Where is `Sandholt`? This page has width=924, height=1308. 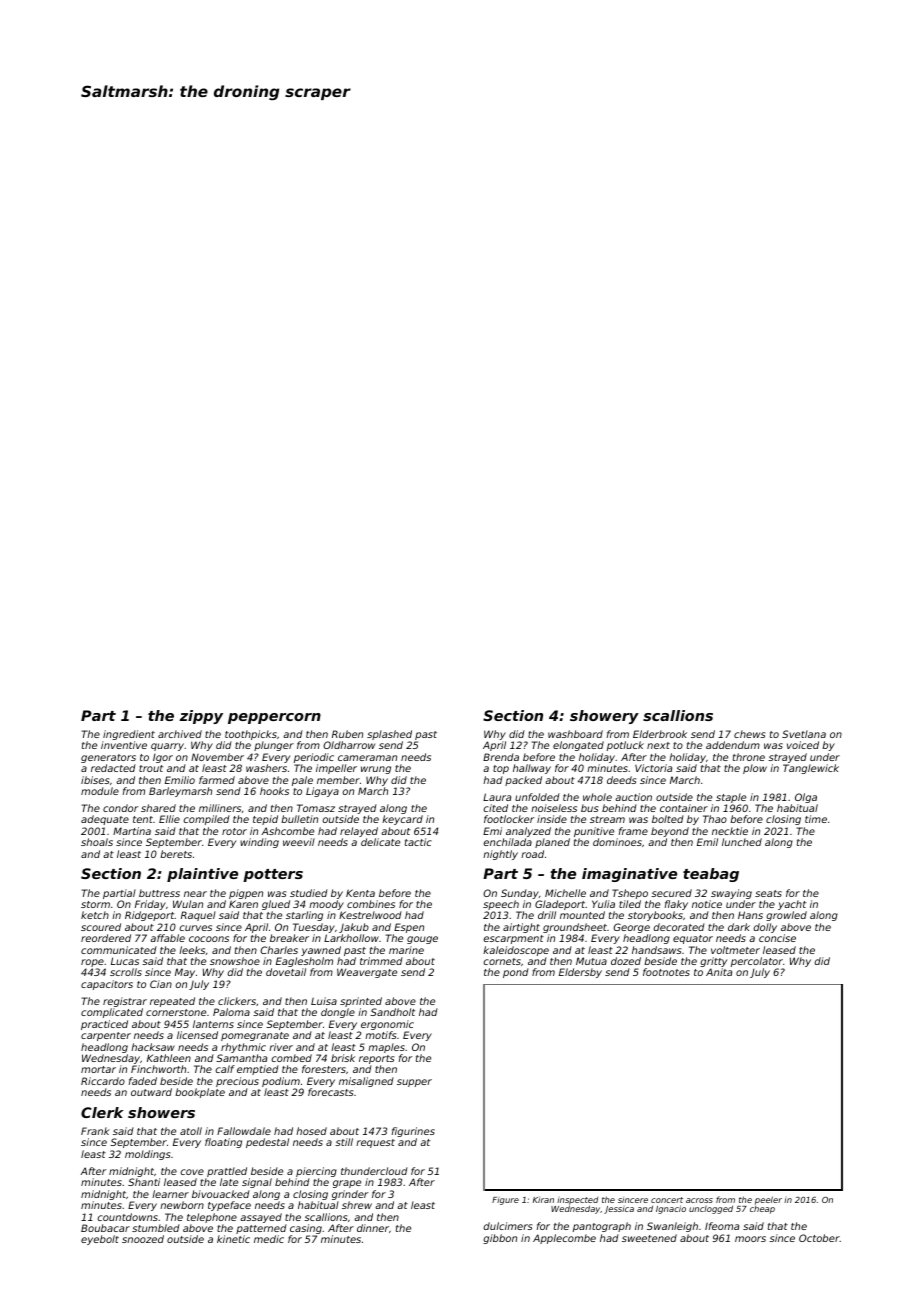 Sandholt is located at coordinates (392, 1012).
